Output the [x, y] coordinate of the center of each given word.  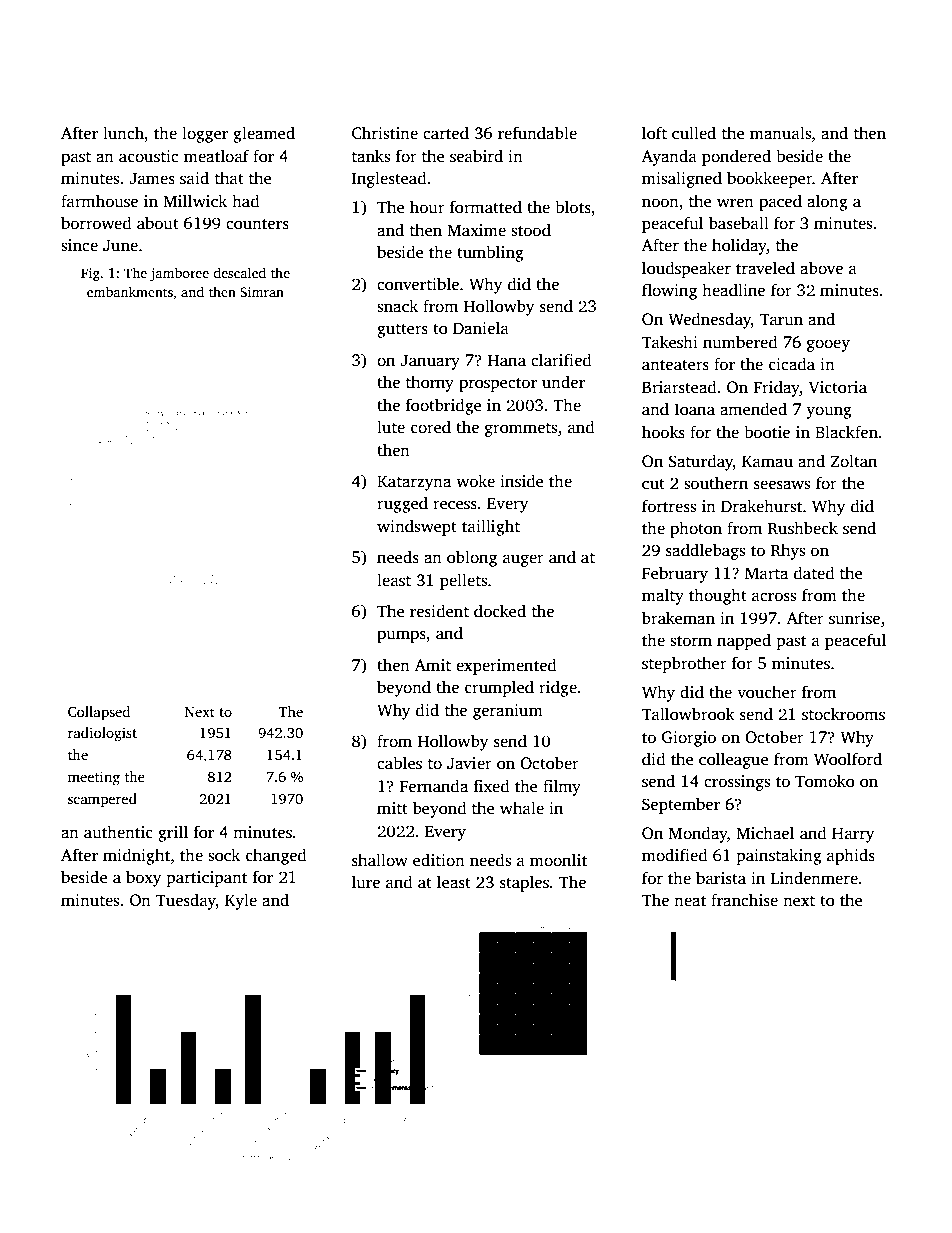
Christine [385, 133]
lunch [123, 133]
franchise [744, 900]
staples [524, 883]
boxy [144, 878]
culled [694, 133]
